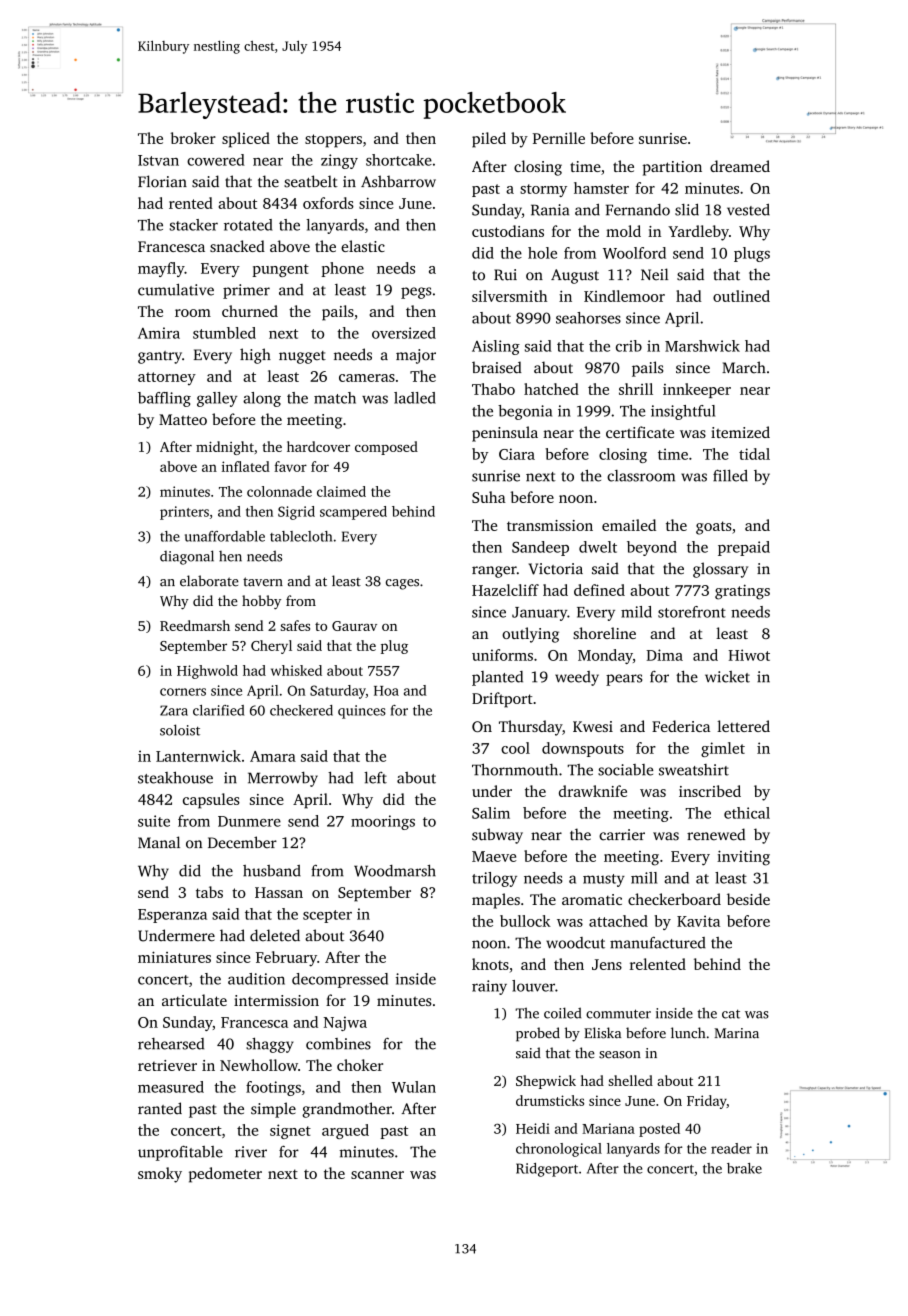  What do you see at coordinates (194, 1000) in the screenshot?
I see `articulate` at bounding box center [194, 1000].
